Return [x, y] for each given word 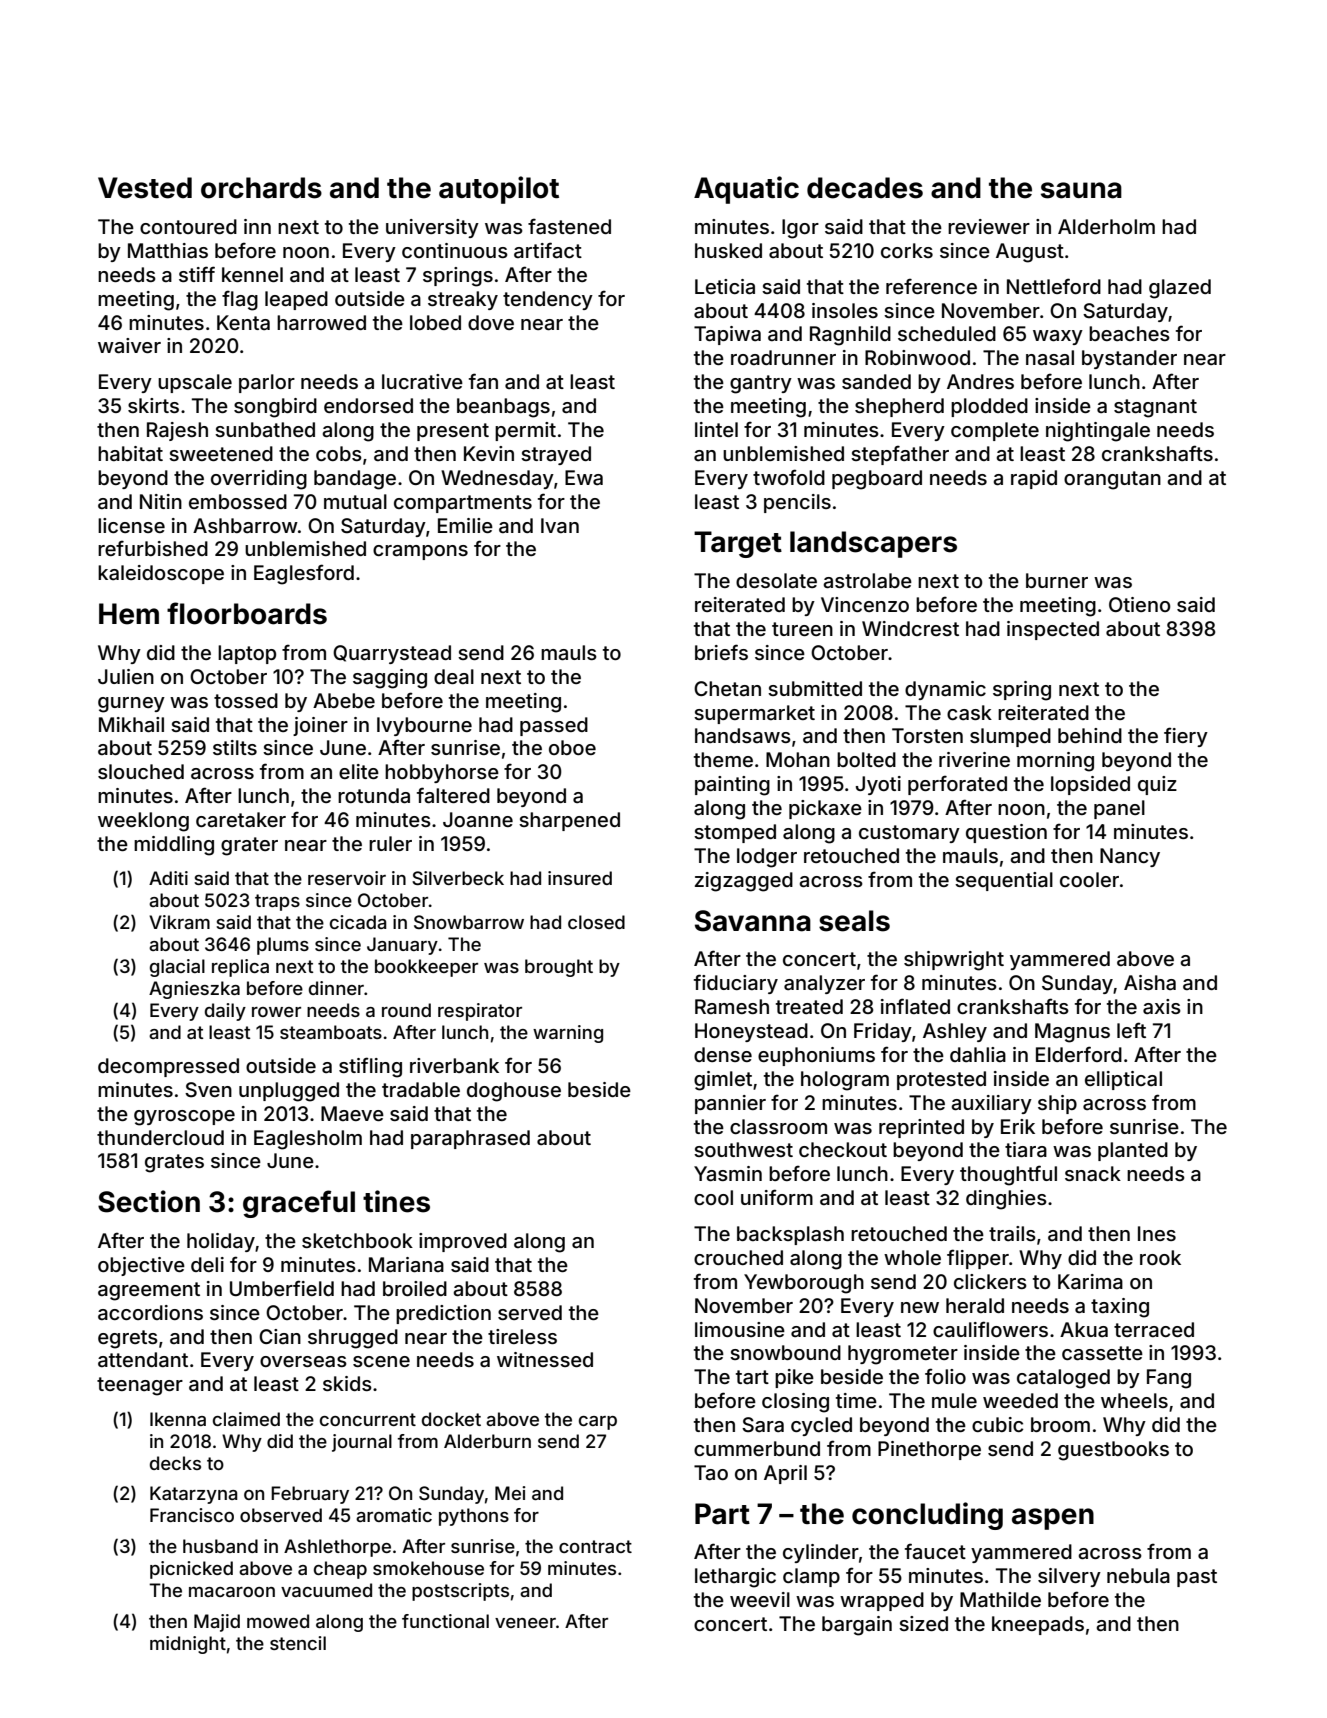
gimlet [723, 1081]
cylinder [821, 1553]
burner [1057, 580]
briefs [721, 652]
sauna [1081, 190]
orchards [261, 188]
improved [463, 1242]
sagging [390, 679]
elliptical [1123, 1080]
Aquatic [746, 190]
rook [1160, 1257]
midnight [188, 1645]
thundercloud [160, 1137]
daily [225, 1012]
